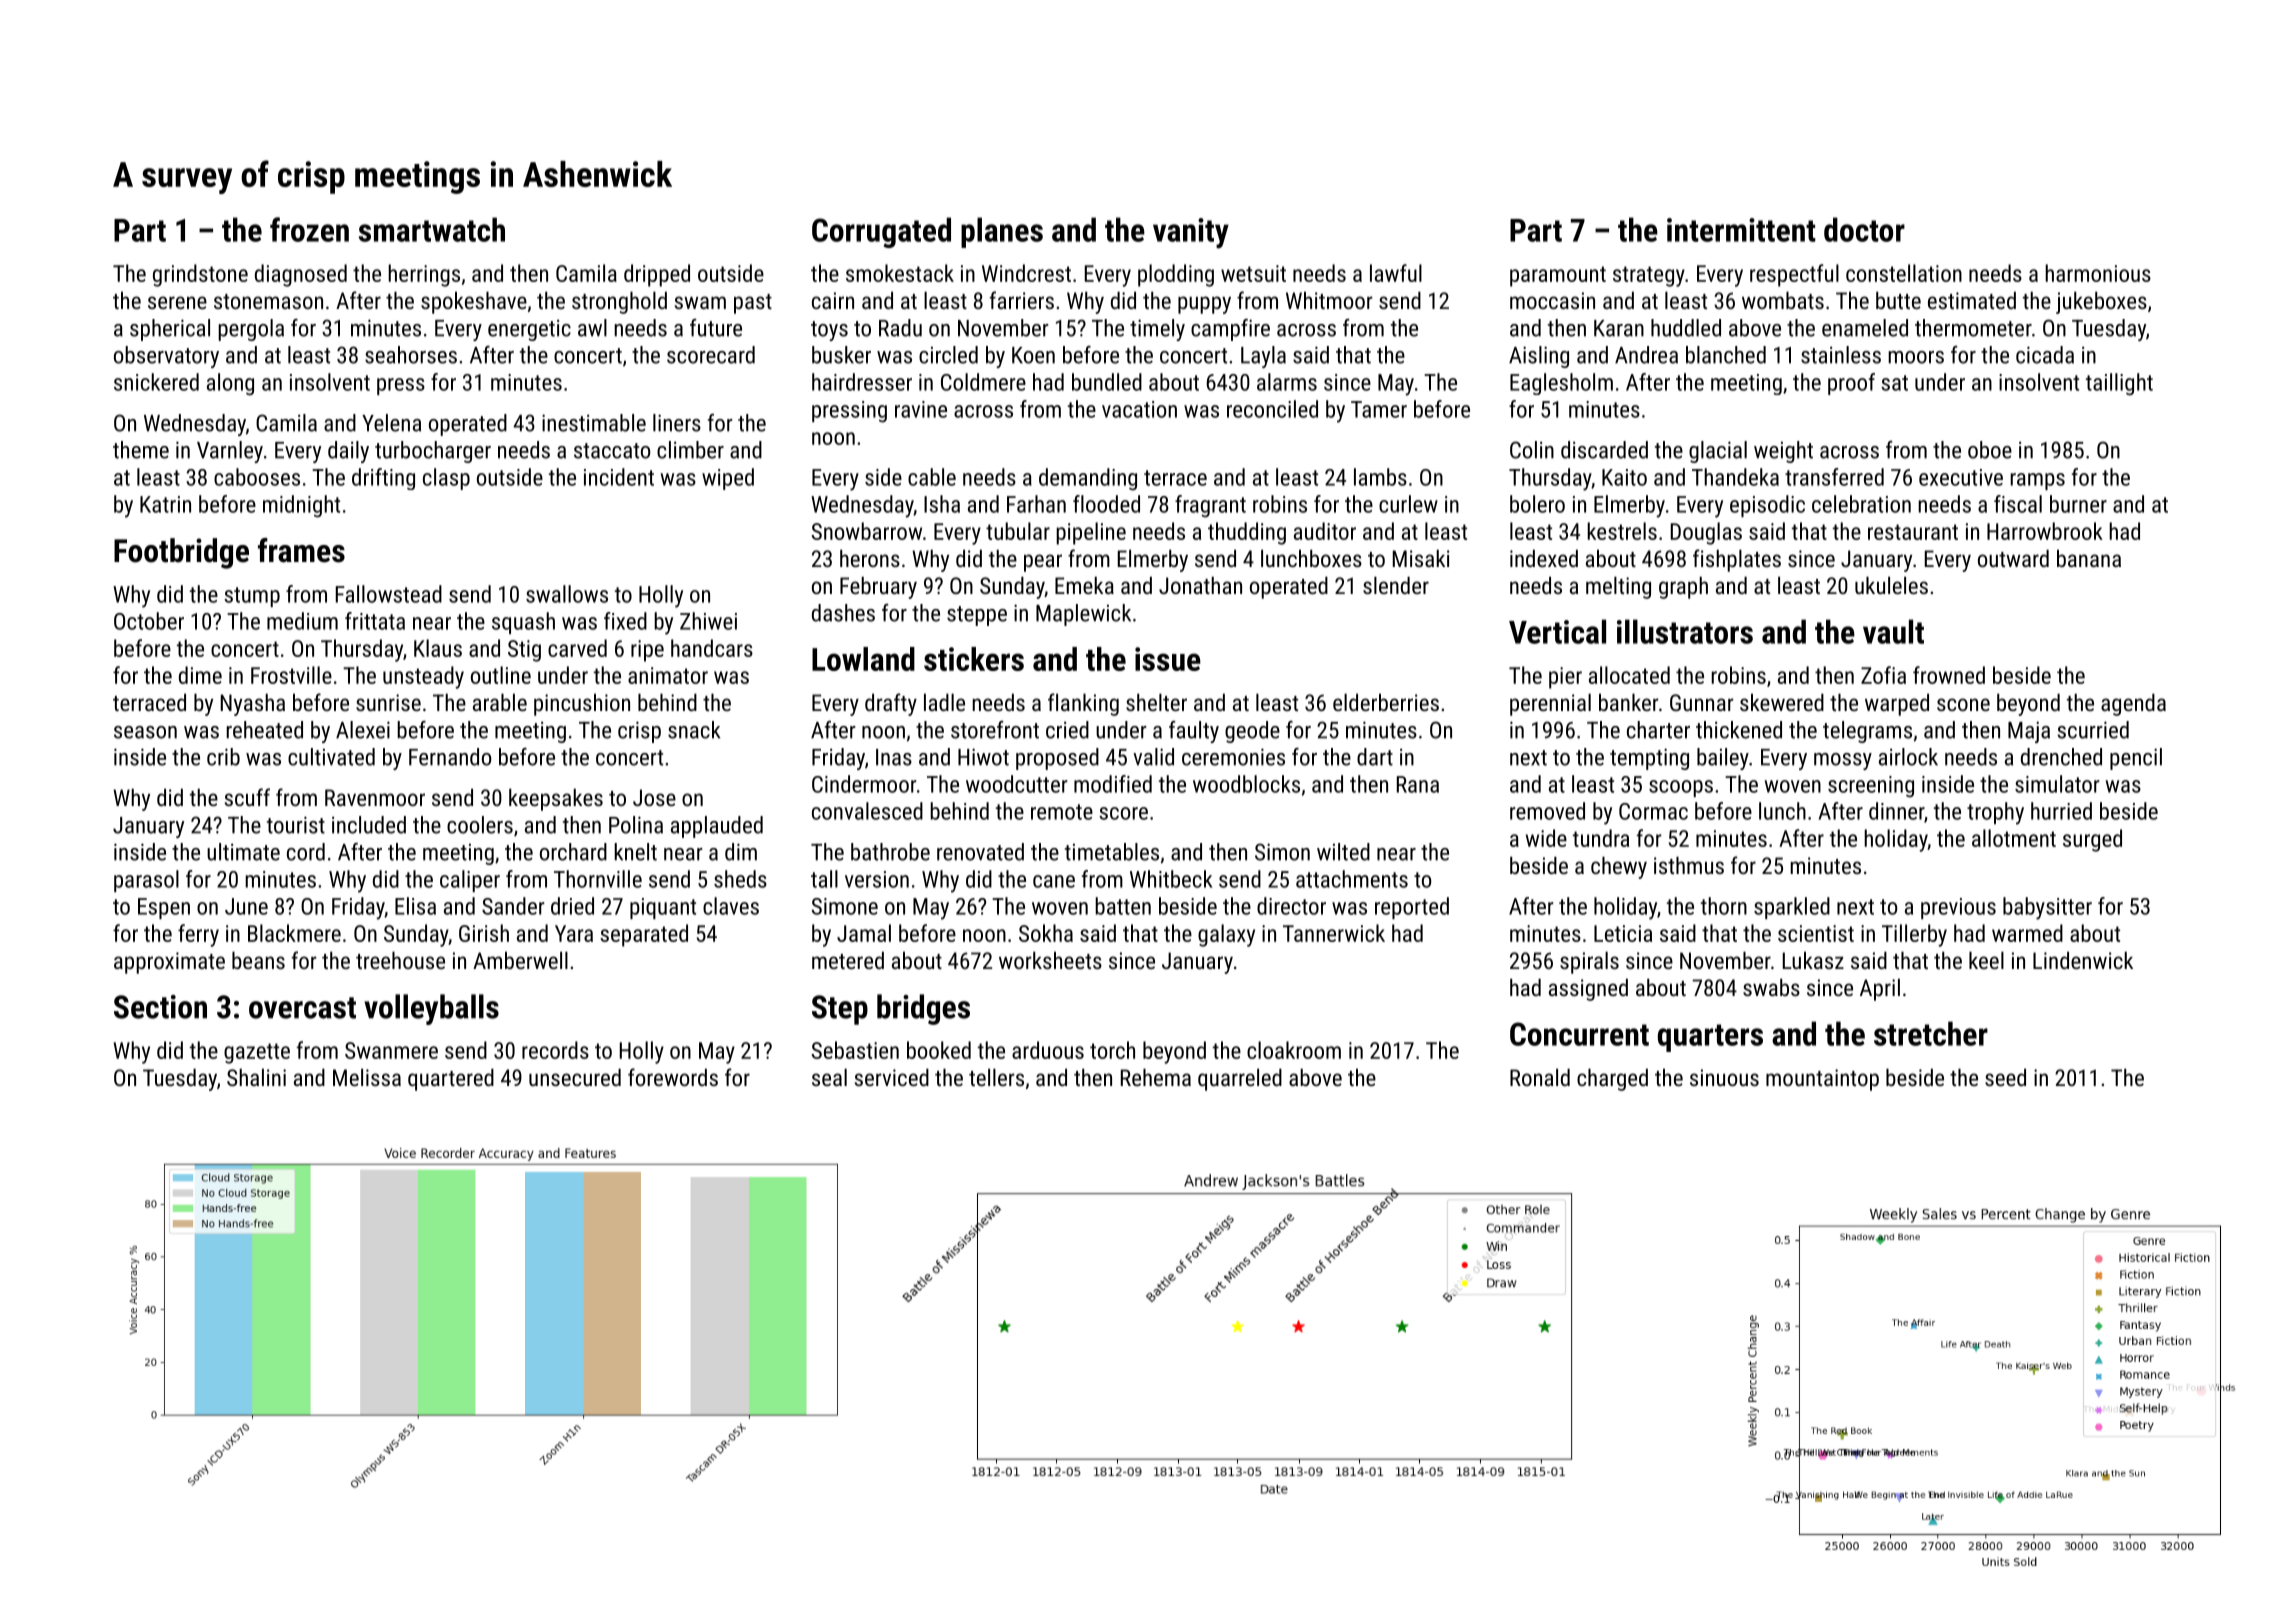 The width and height of the screenshot is (2282, 1614). What do you see at coordinates (635, 852) in the screenshot?
I see `knelt` at bounding box center [635, 852].
